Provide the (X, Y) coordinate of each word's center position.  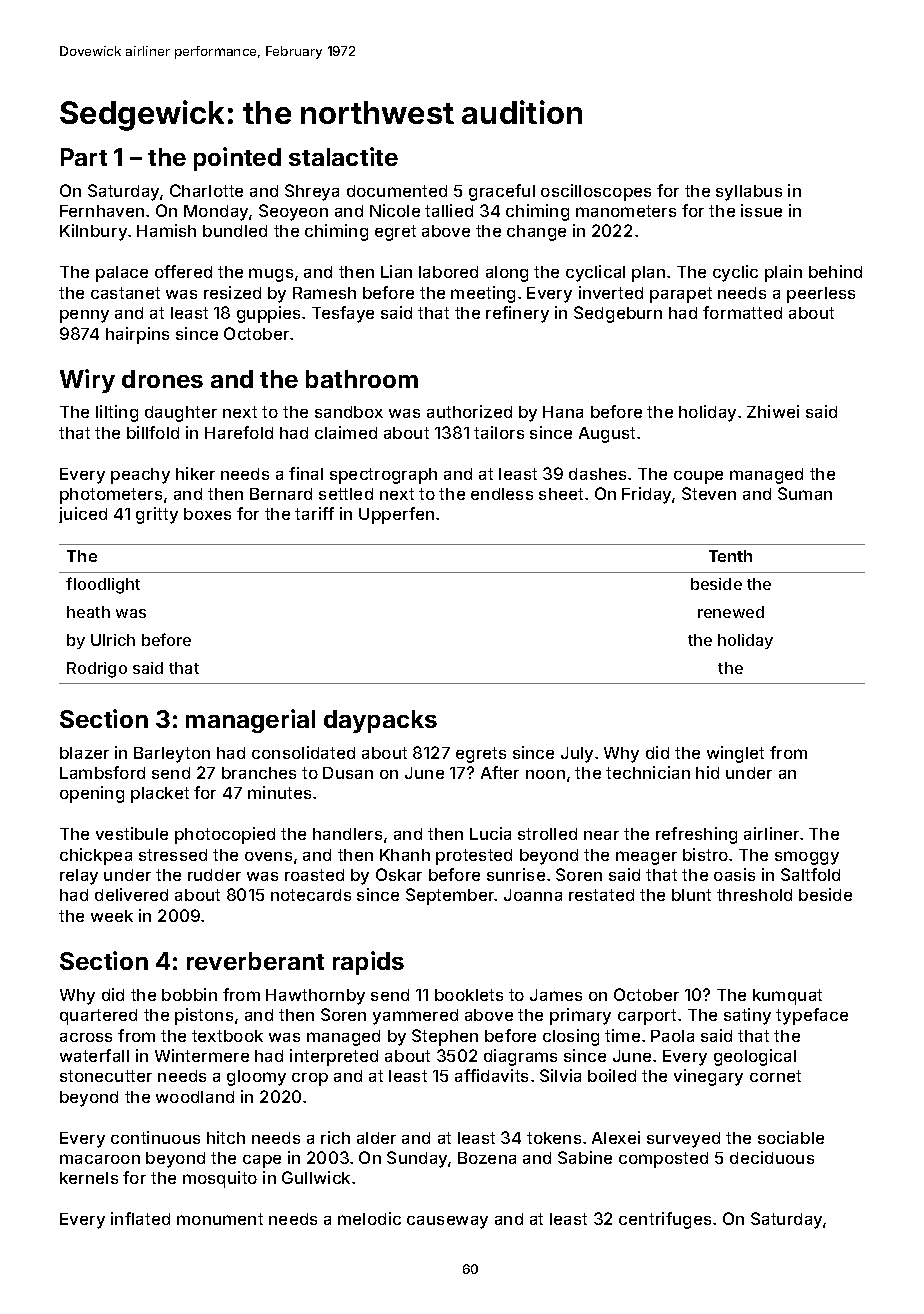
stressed (173, 855)
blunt (691, 895)
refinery (517, 314)
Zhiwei (773, 411)
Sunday (417, 1159)
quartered (98, 1017)
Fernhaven (102, 211)
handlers (347, 834)
